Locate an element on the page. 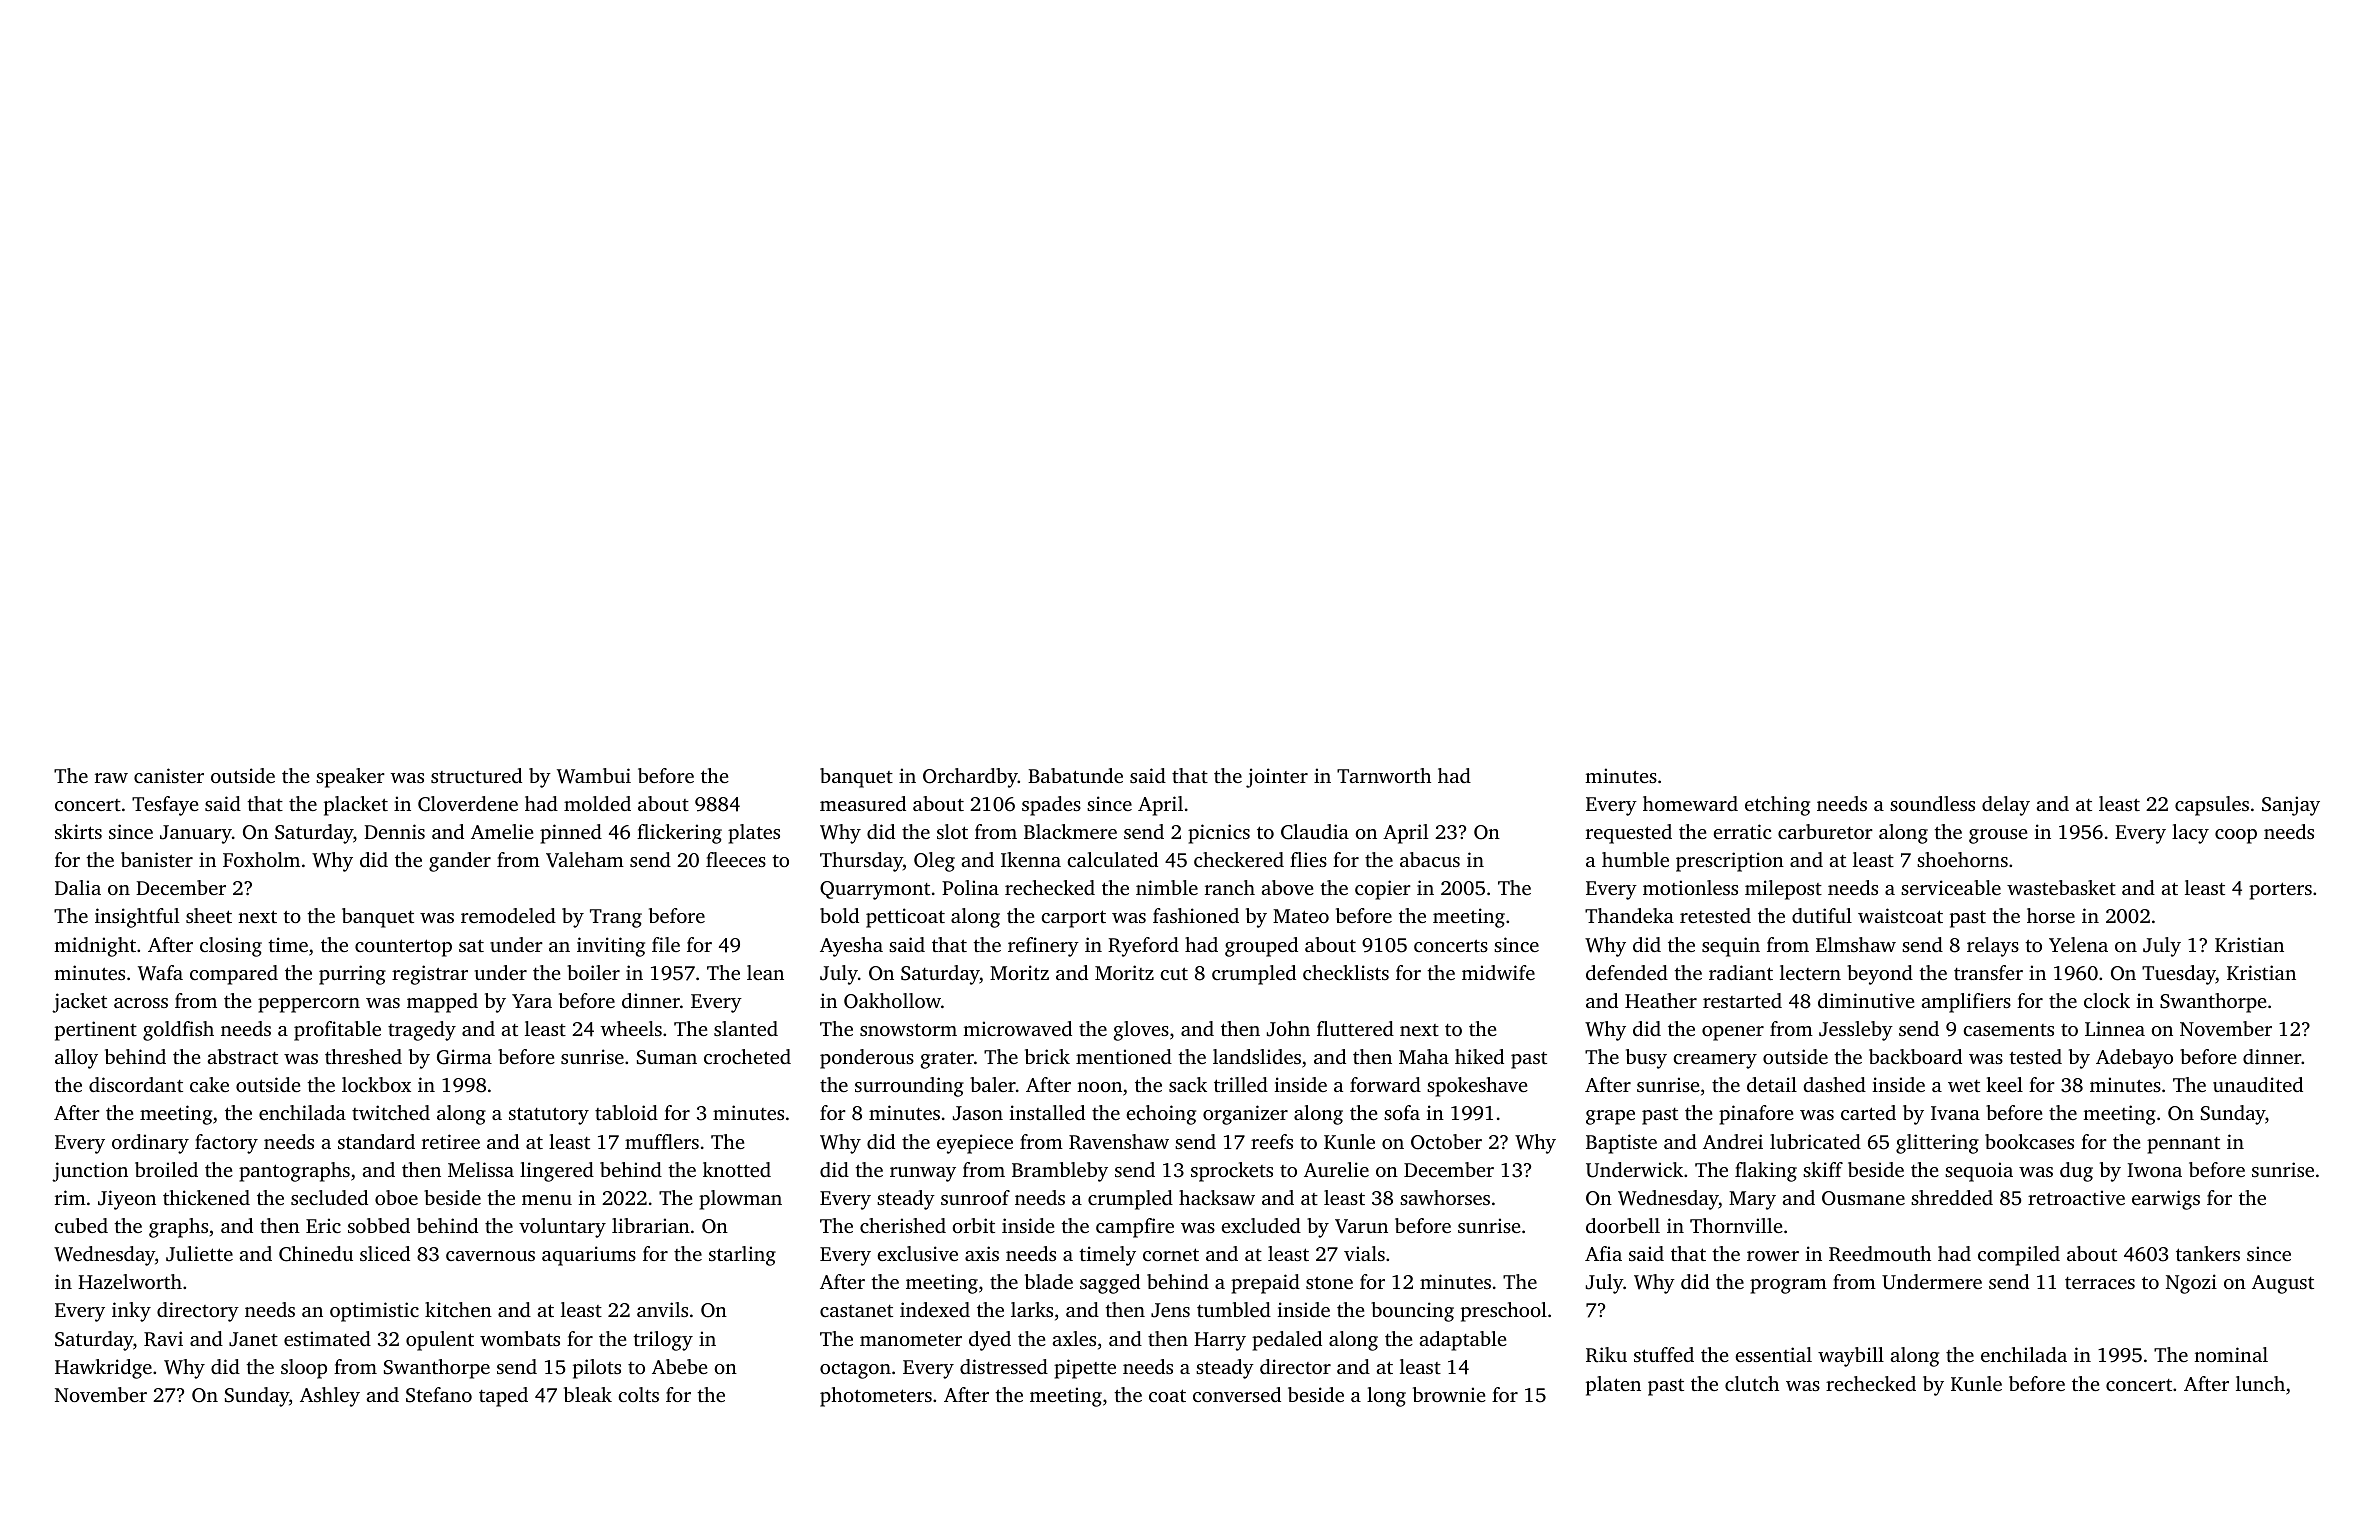 This document has width=2377, height=1538. carted is located at coordinates (1868, 1112).
